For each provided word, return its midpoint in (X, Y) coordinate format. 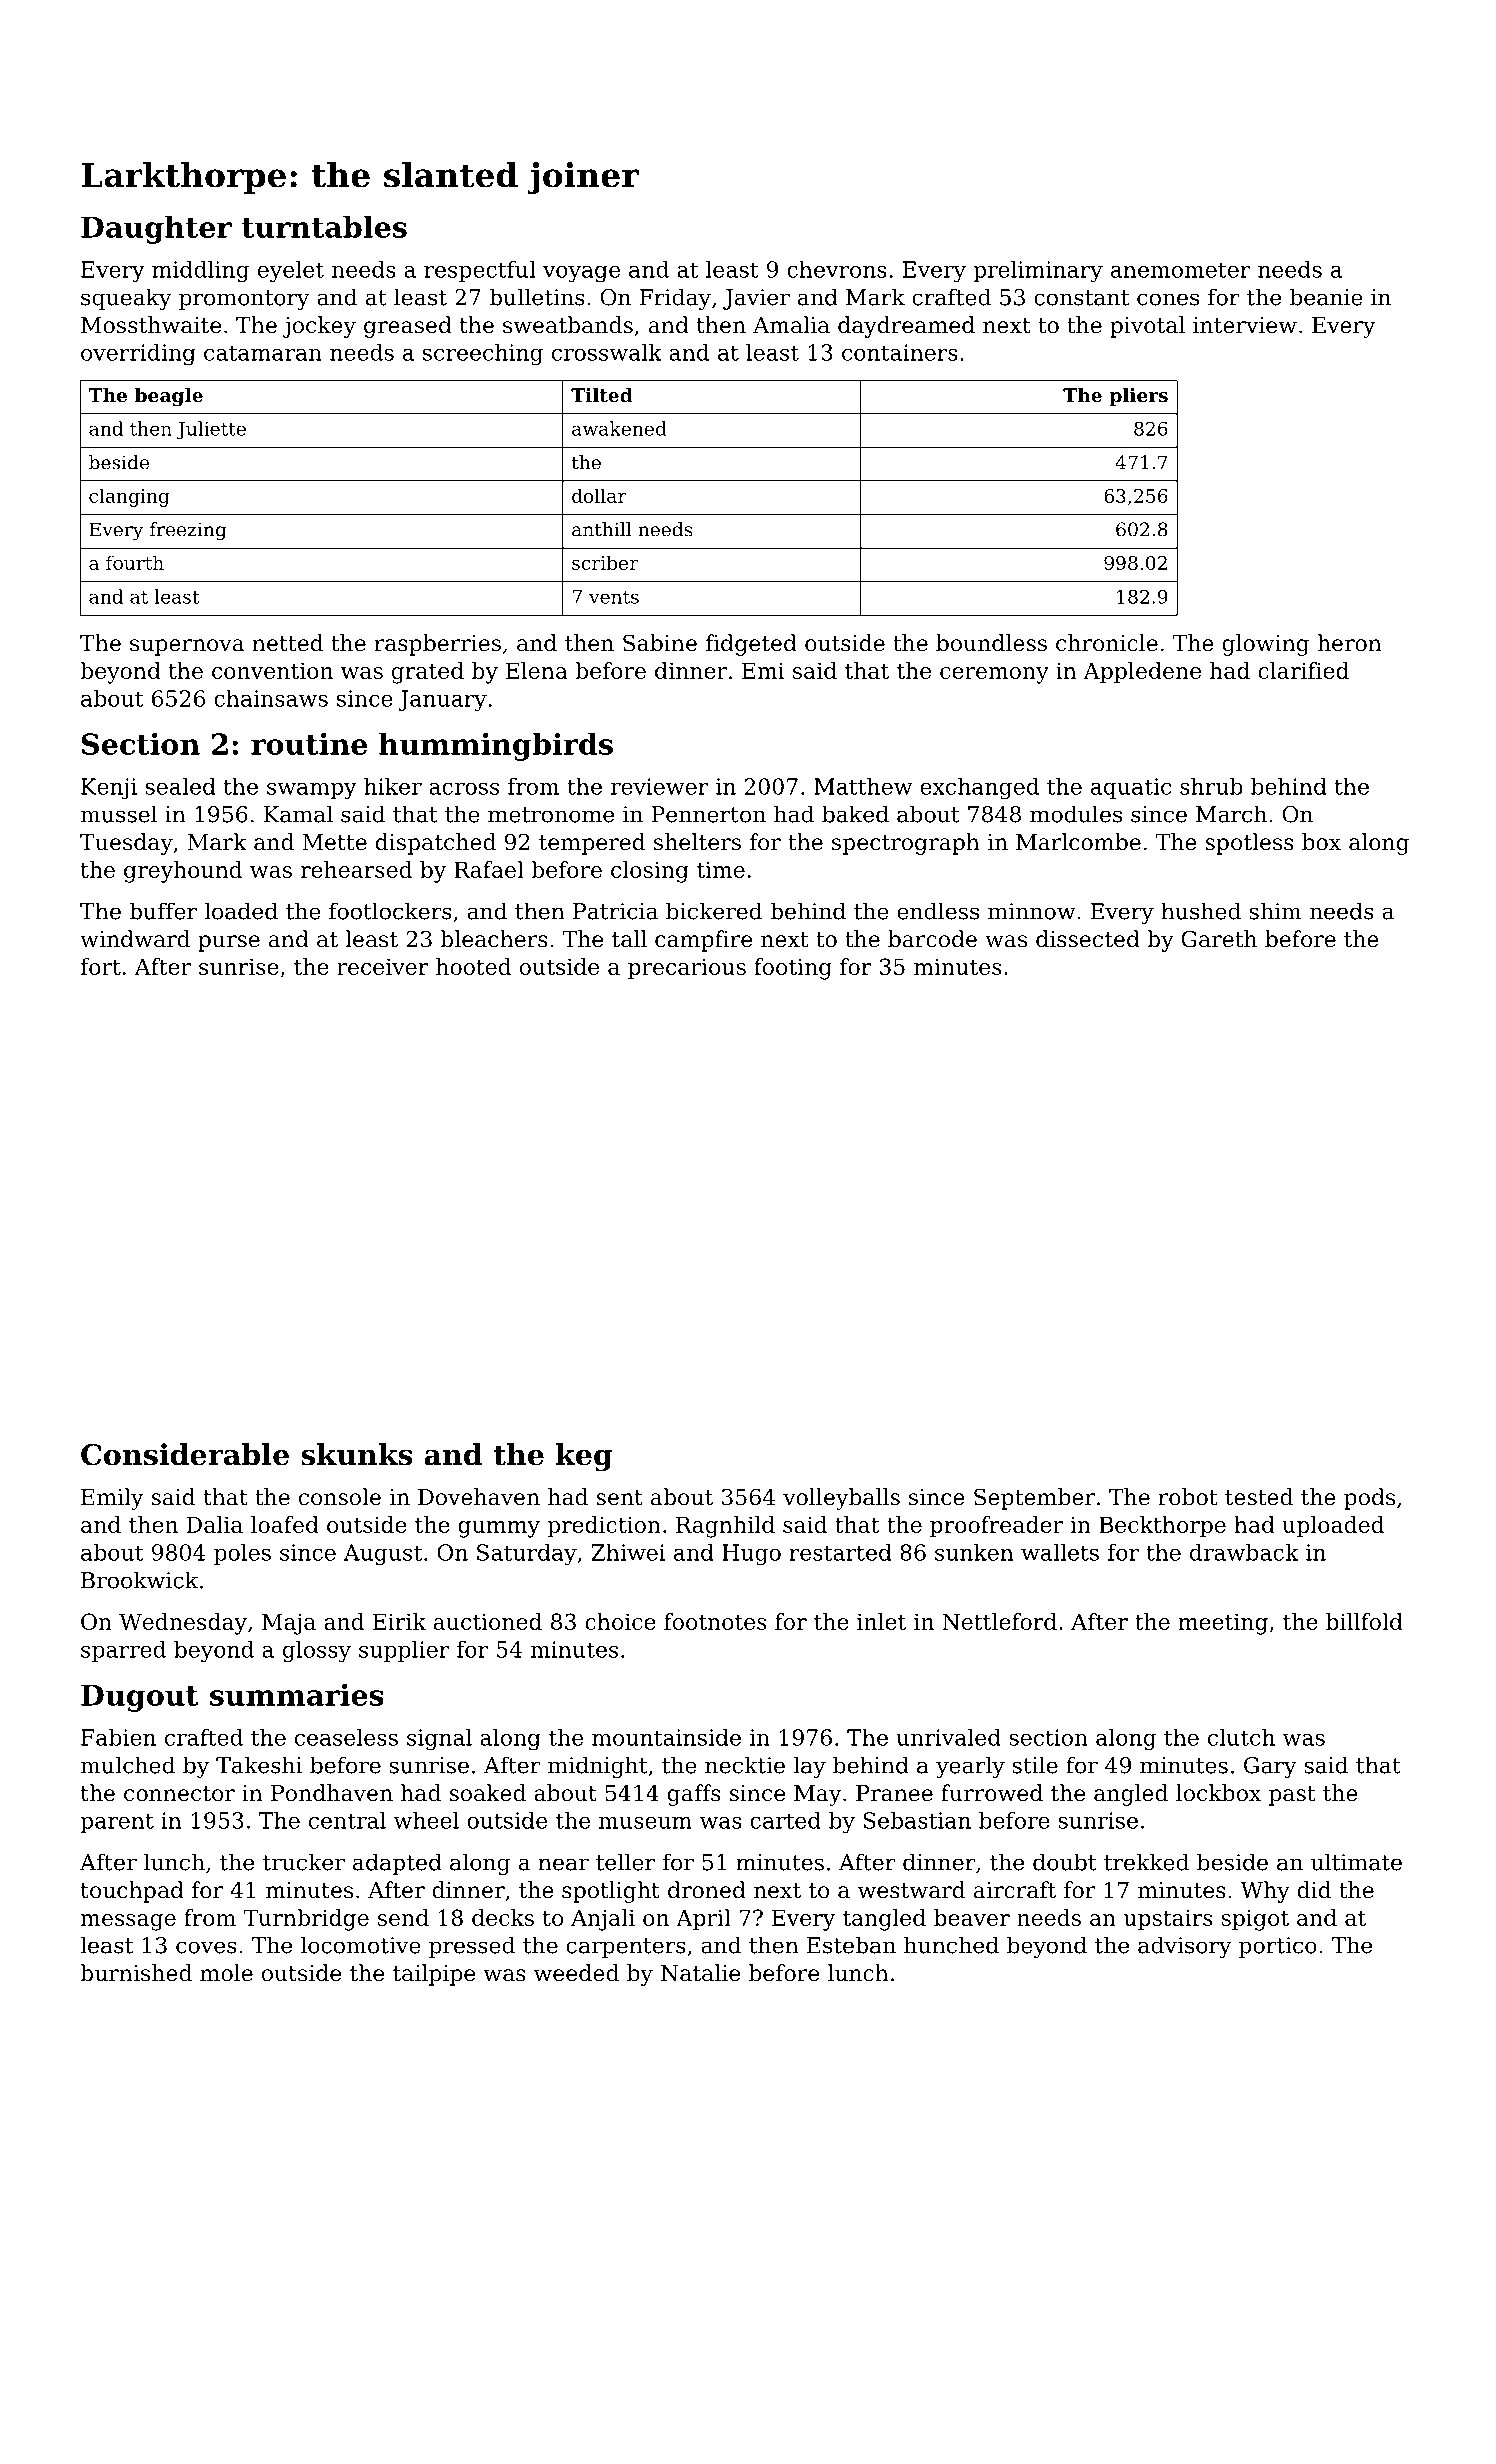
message (128, 1922)
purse (229, 943)
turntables (324, 227)
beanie (1326, 297)
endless (938, 911)
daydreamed (906, 327)
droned (707, 1890)
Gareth (1219, 939)
